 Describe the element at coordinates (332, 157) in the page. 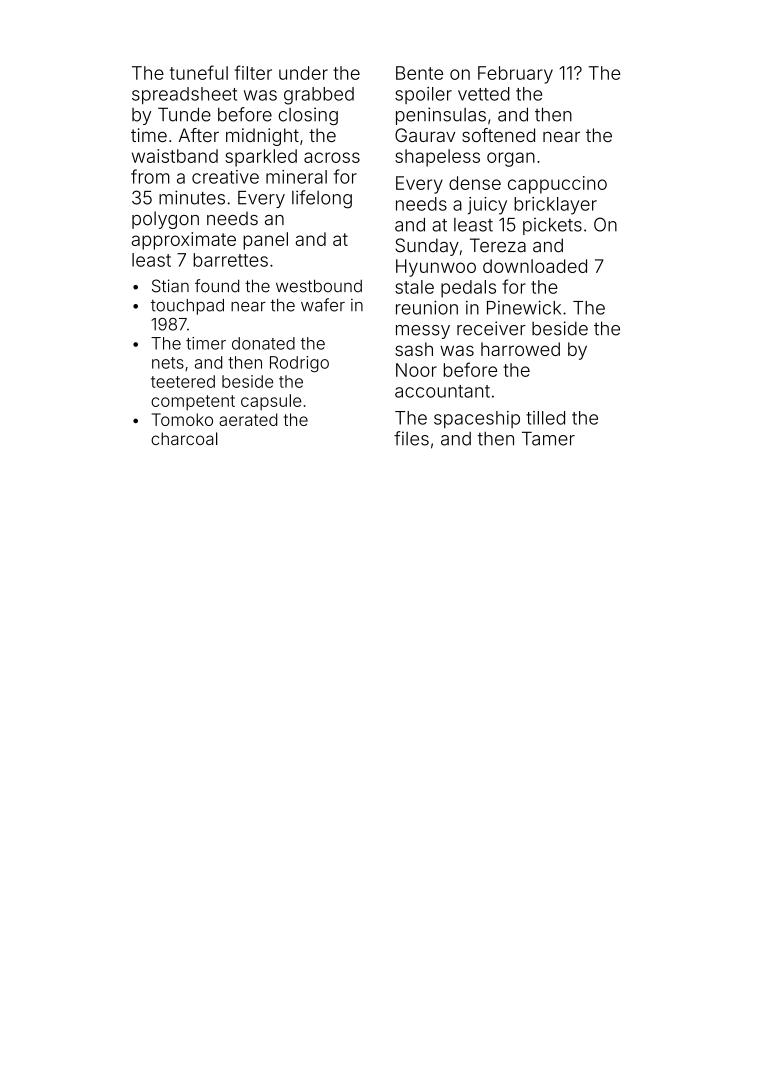

I see `across` at that location.
